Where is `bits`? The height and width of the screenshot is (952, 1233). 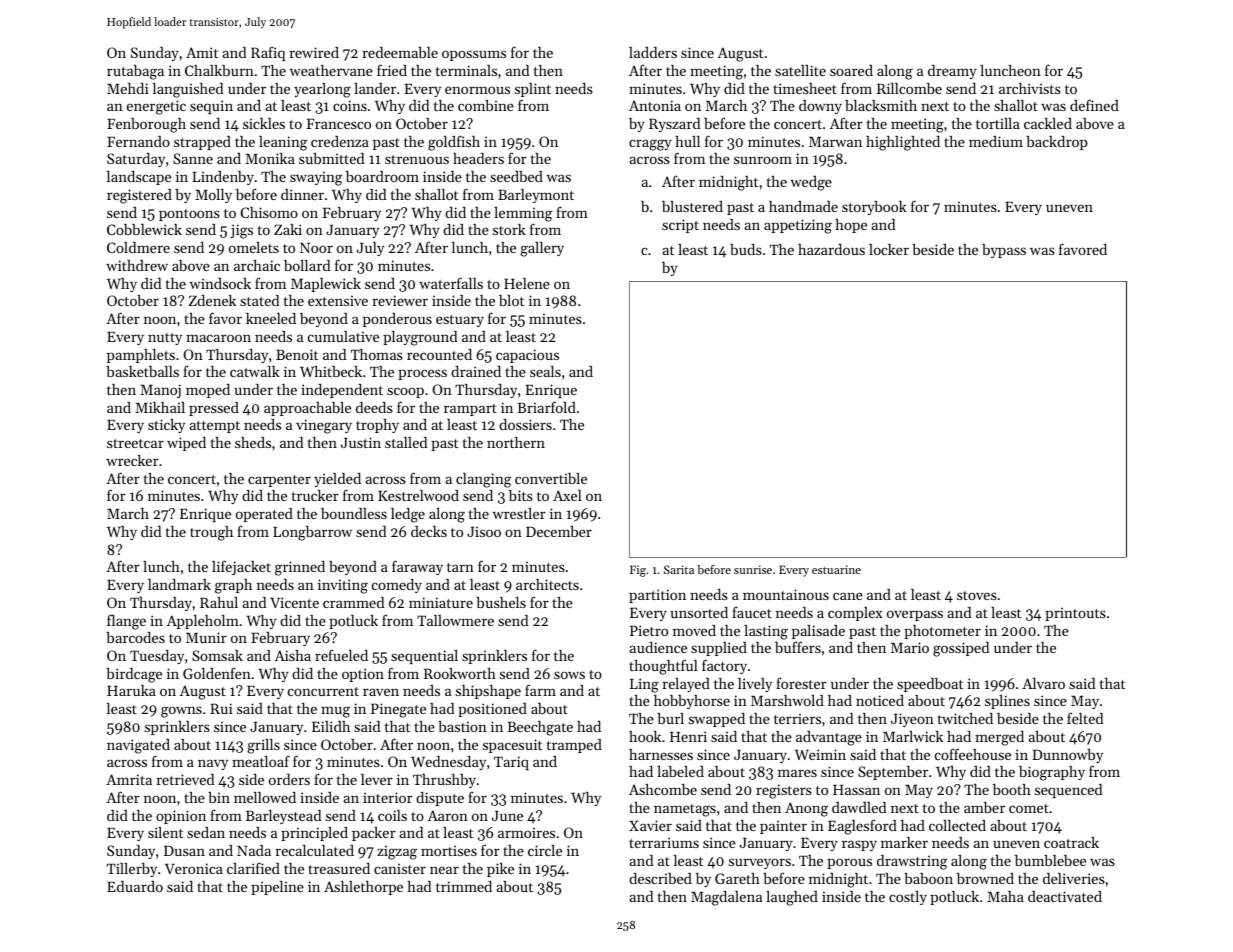
bits is located at coordinates (521, 495).
